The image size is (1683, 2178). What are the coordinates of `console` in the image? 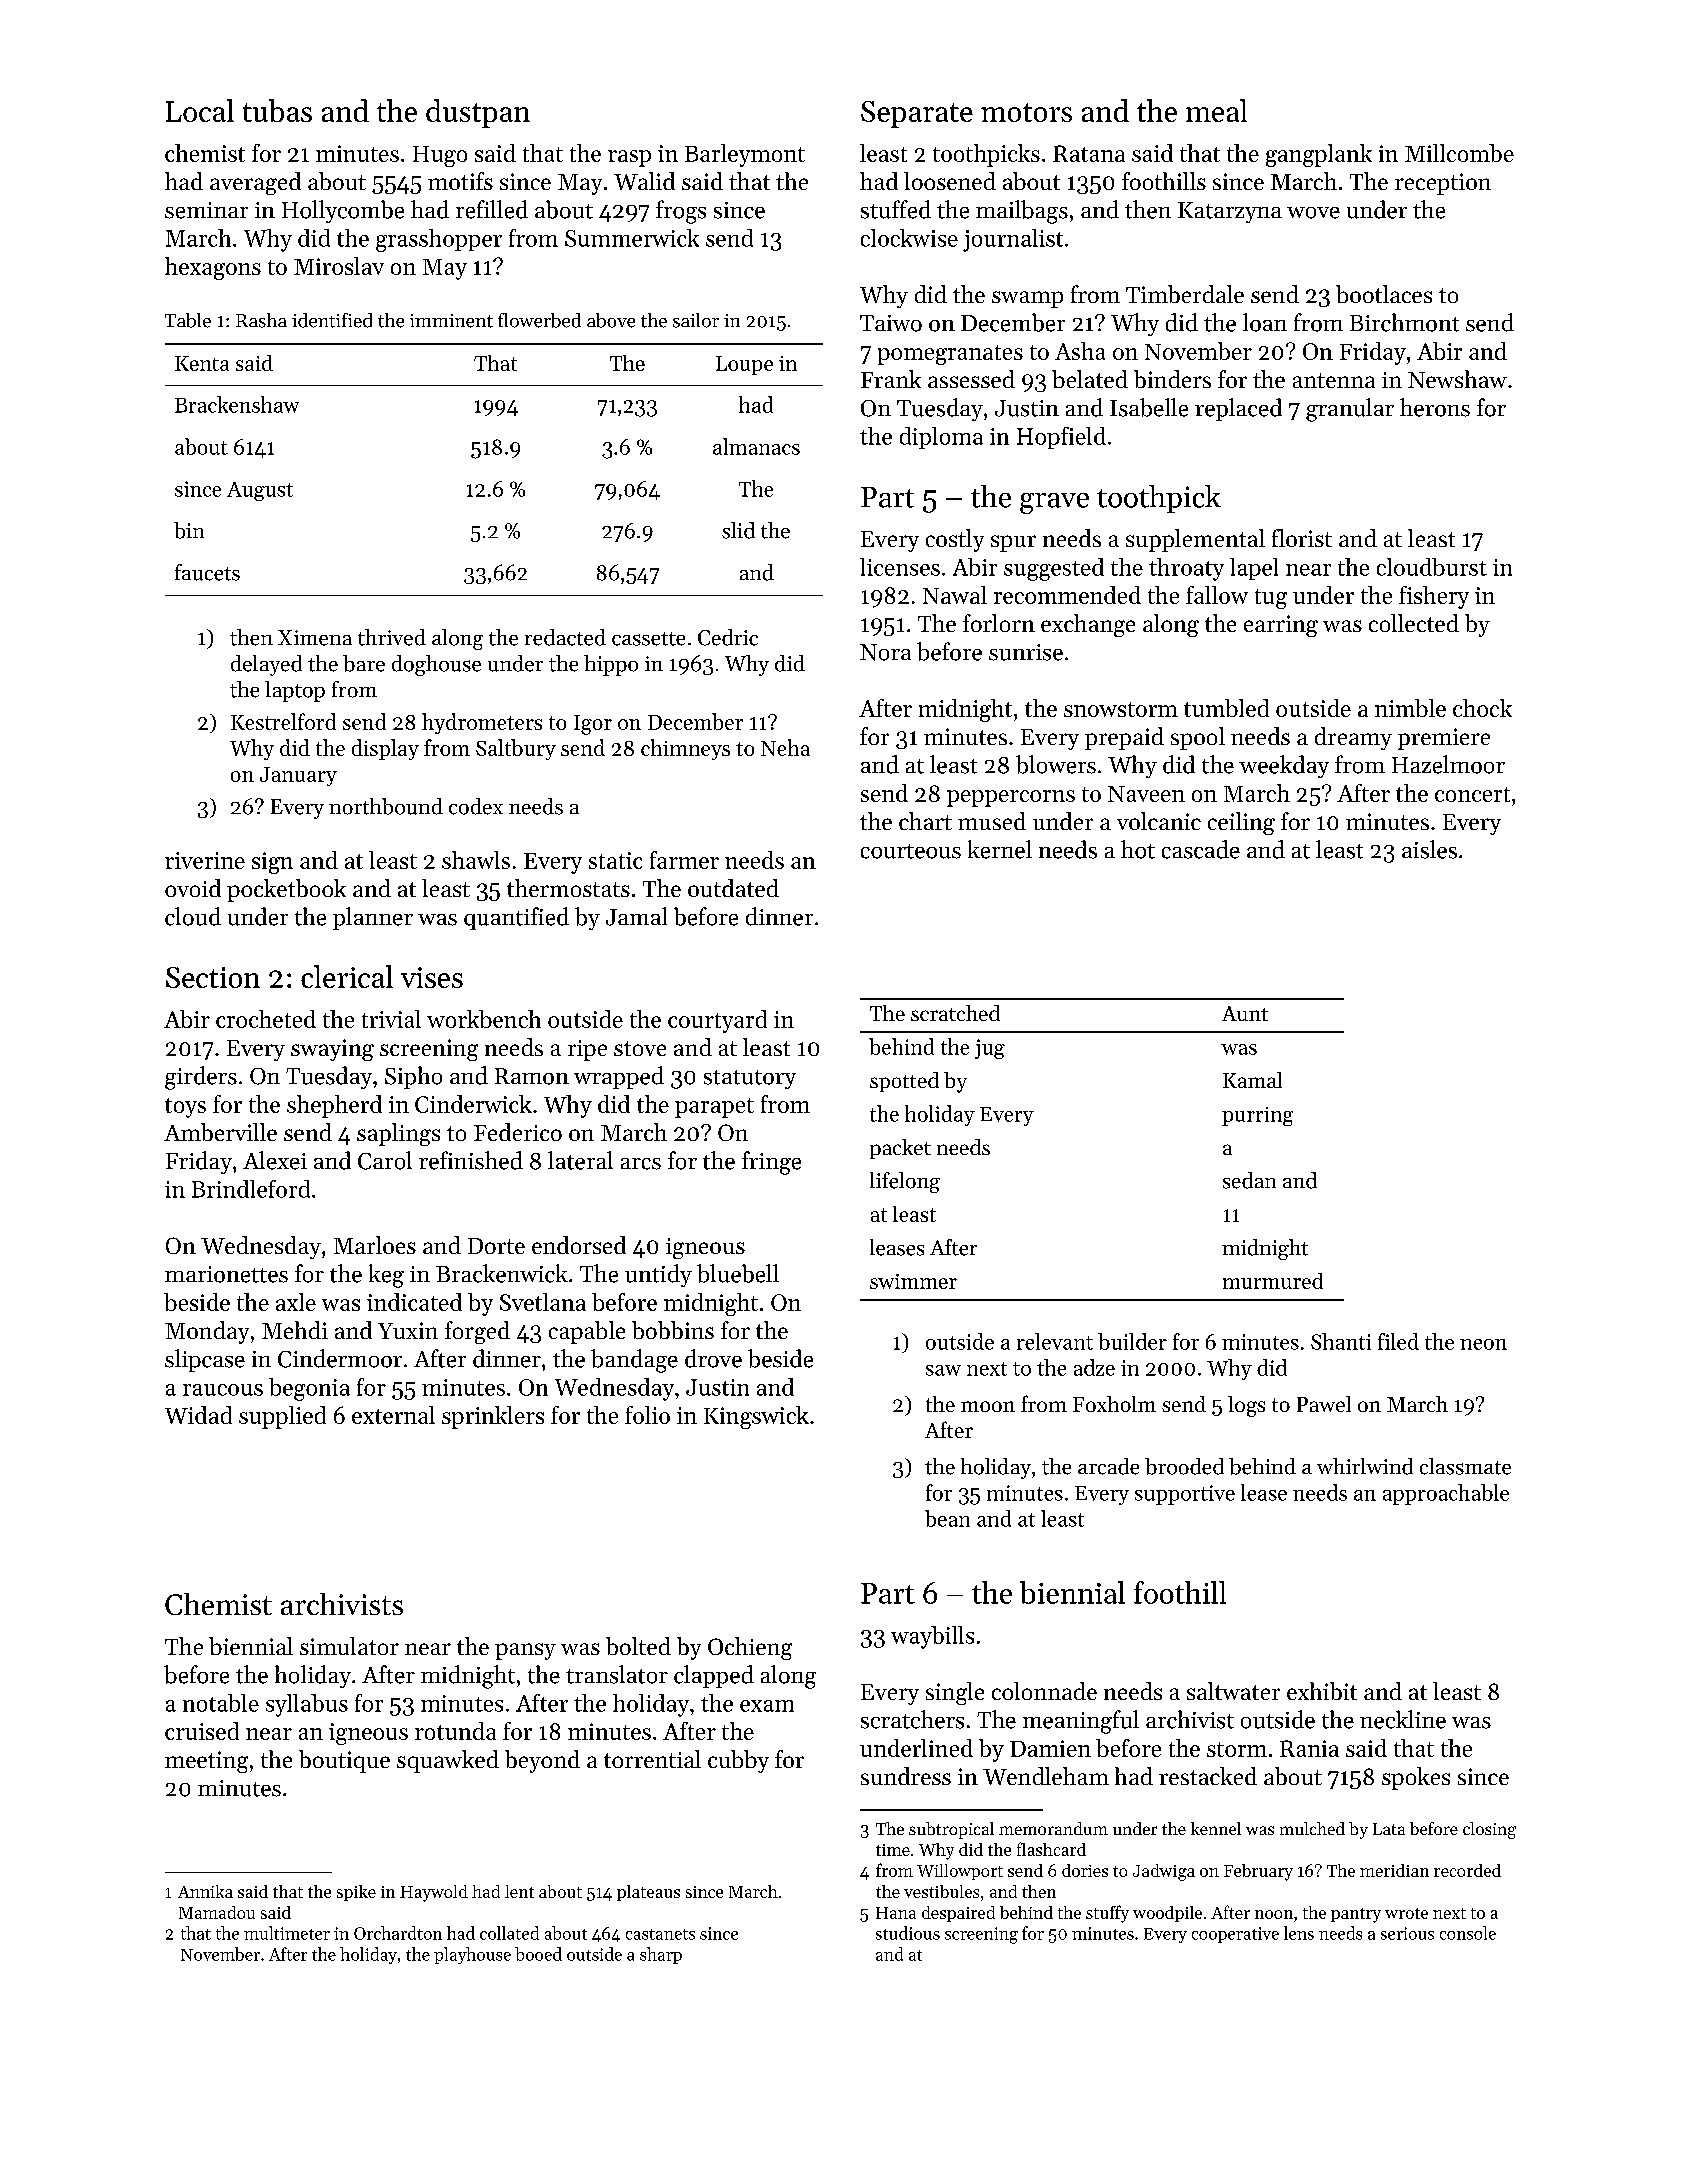 It's located at (1468, 1933).
